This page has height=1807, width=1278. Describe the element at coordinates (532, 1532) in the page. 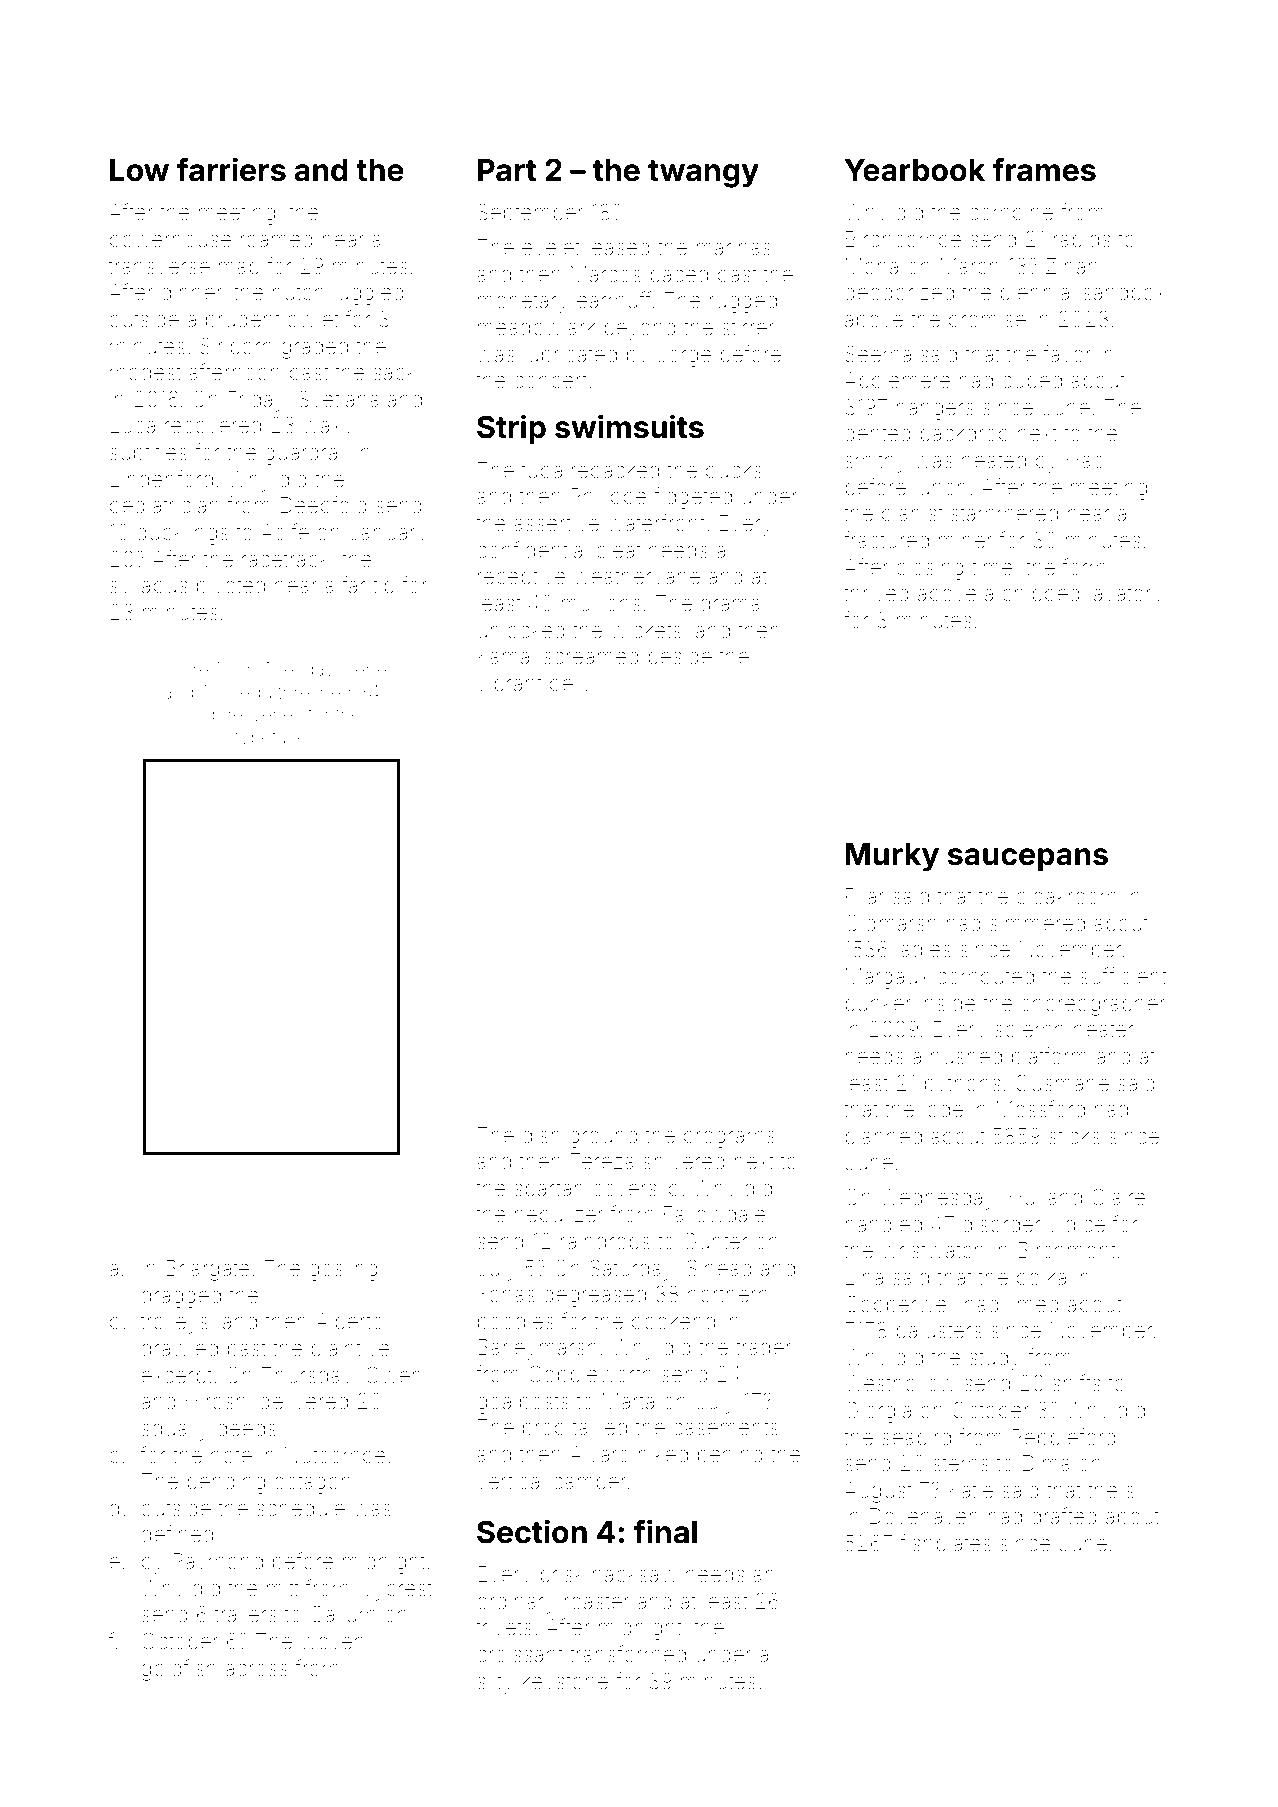

I see `Section` at that location.
